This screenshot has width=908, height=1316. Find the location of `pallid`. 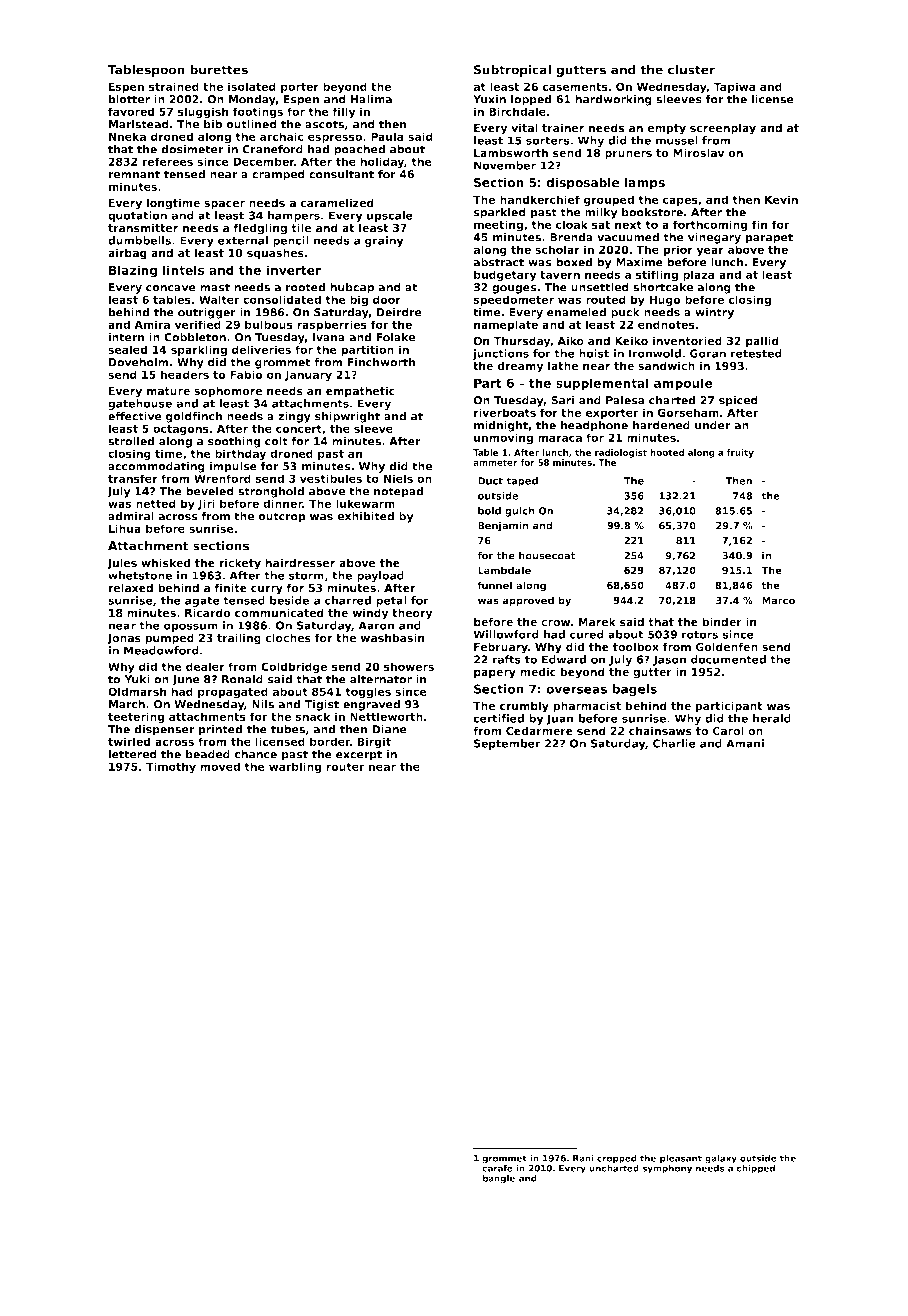

pallid is located at coordinates (762, 342).
